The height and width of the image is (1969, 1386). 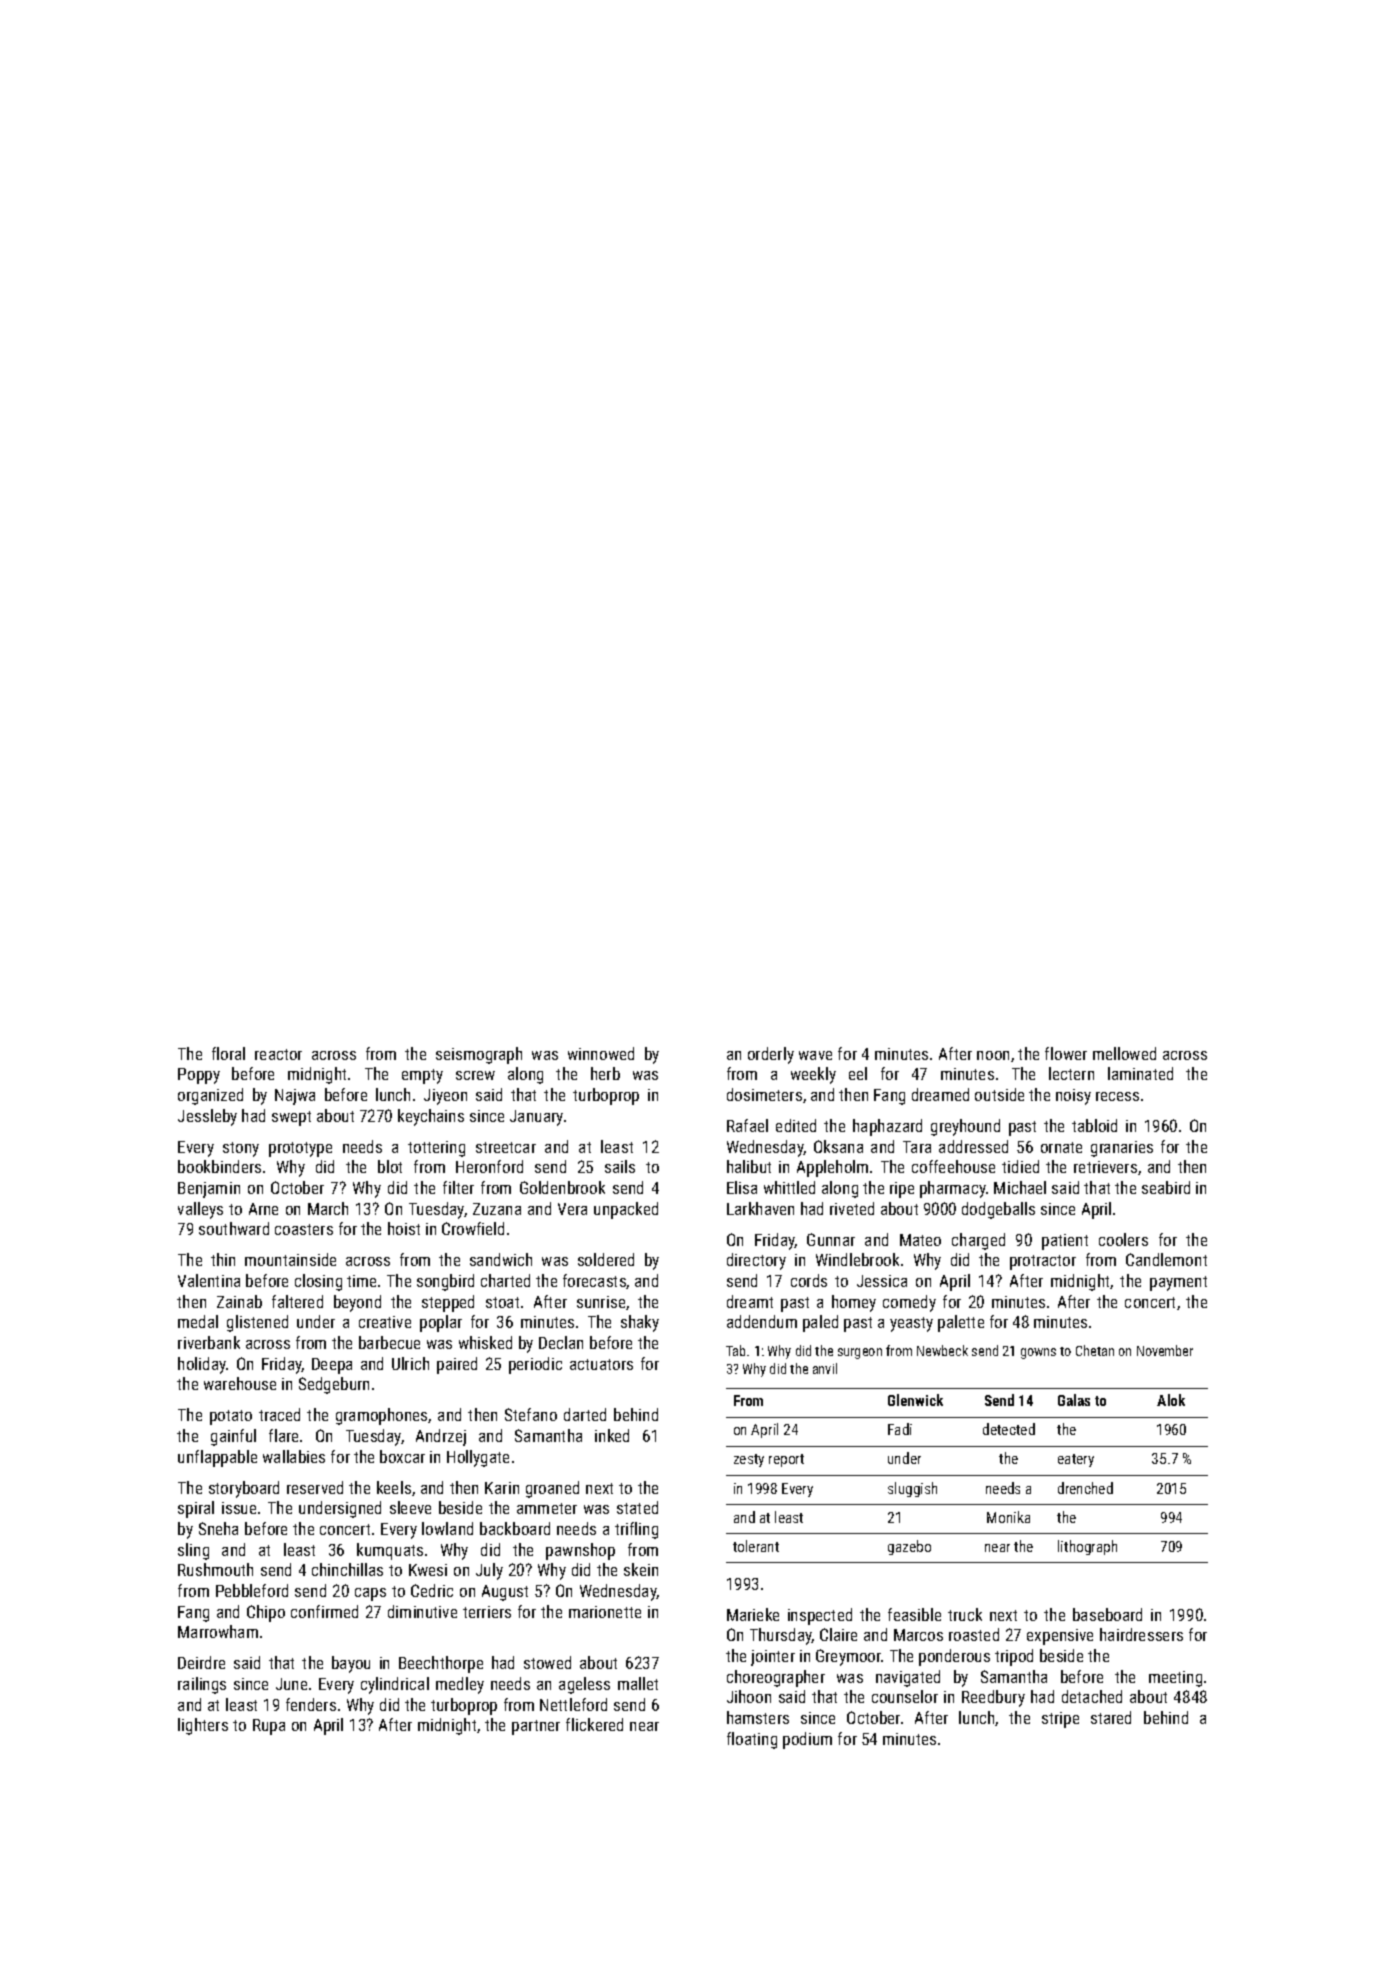 I want to click on stared, so click(x=1111, y=1717).
